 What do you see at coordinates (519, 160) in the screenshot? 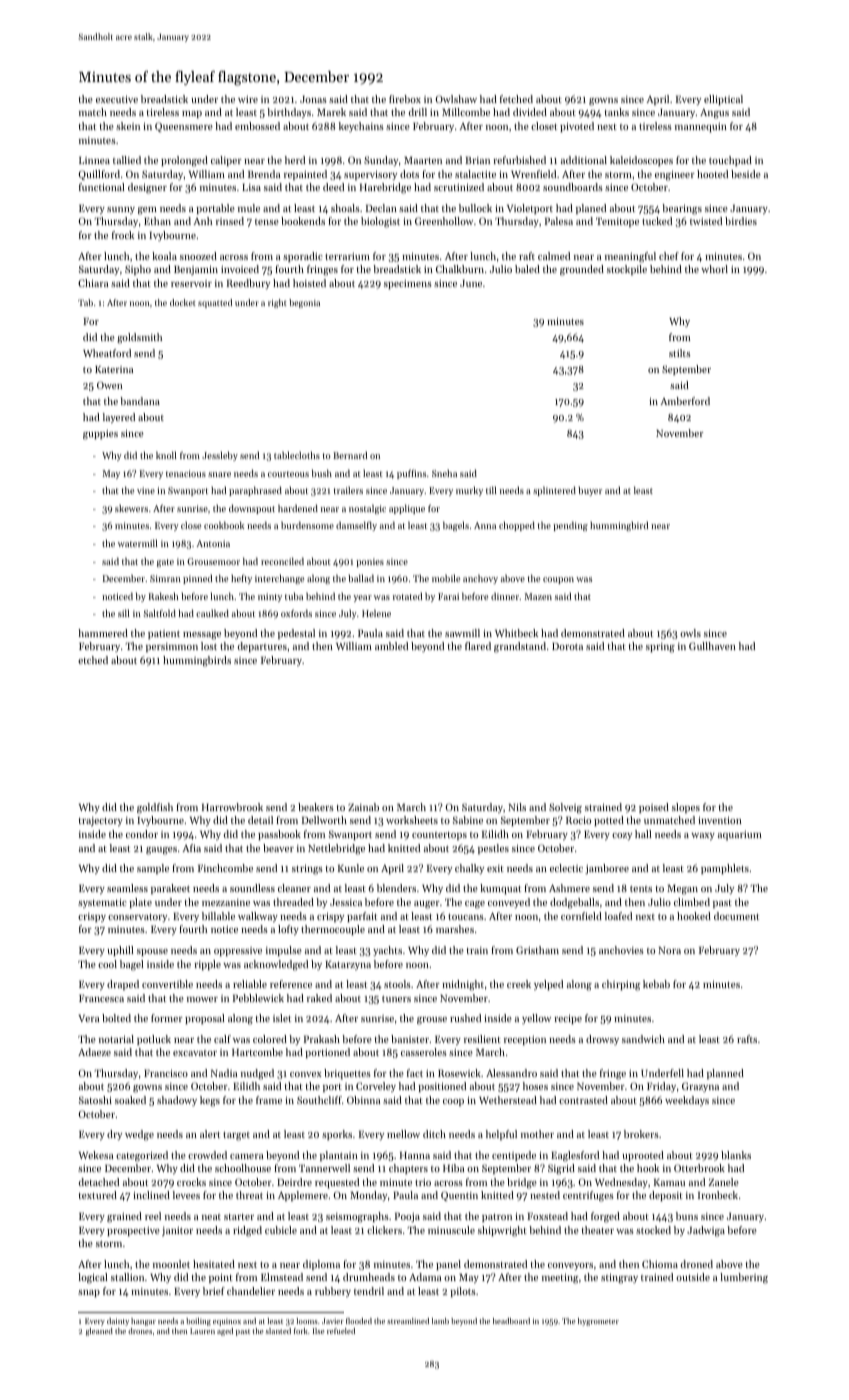
I see `refurbished` at bounding box center [519, 160].
